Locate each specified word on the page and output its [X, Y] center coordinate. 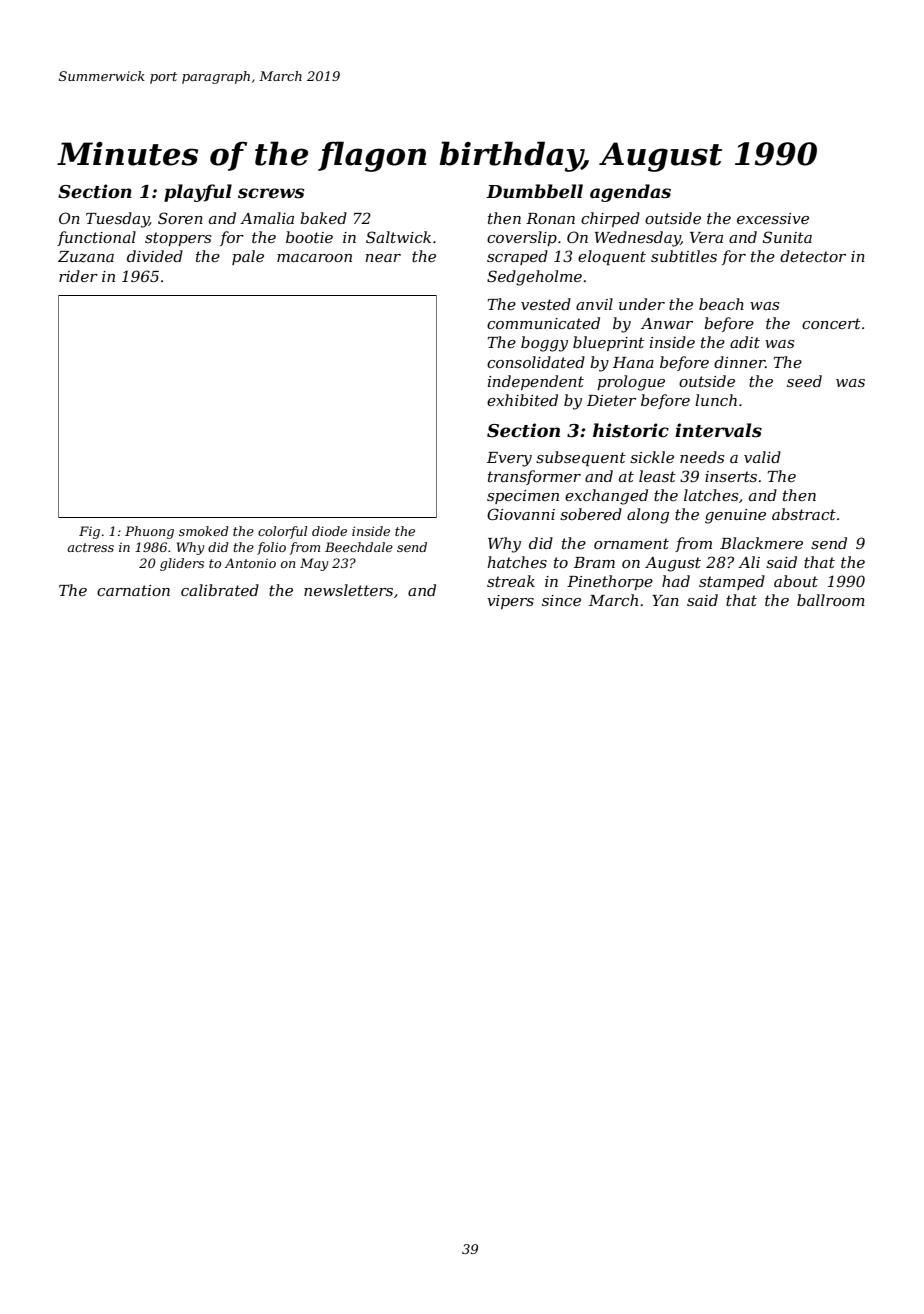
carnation [133, 590]
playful [198, 193]
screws [271, 193]
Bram [594, 562]
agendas [630, 193]
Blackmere [761, 543]
